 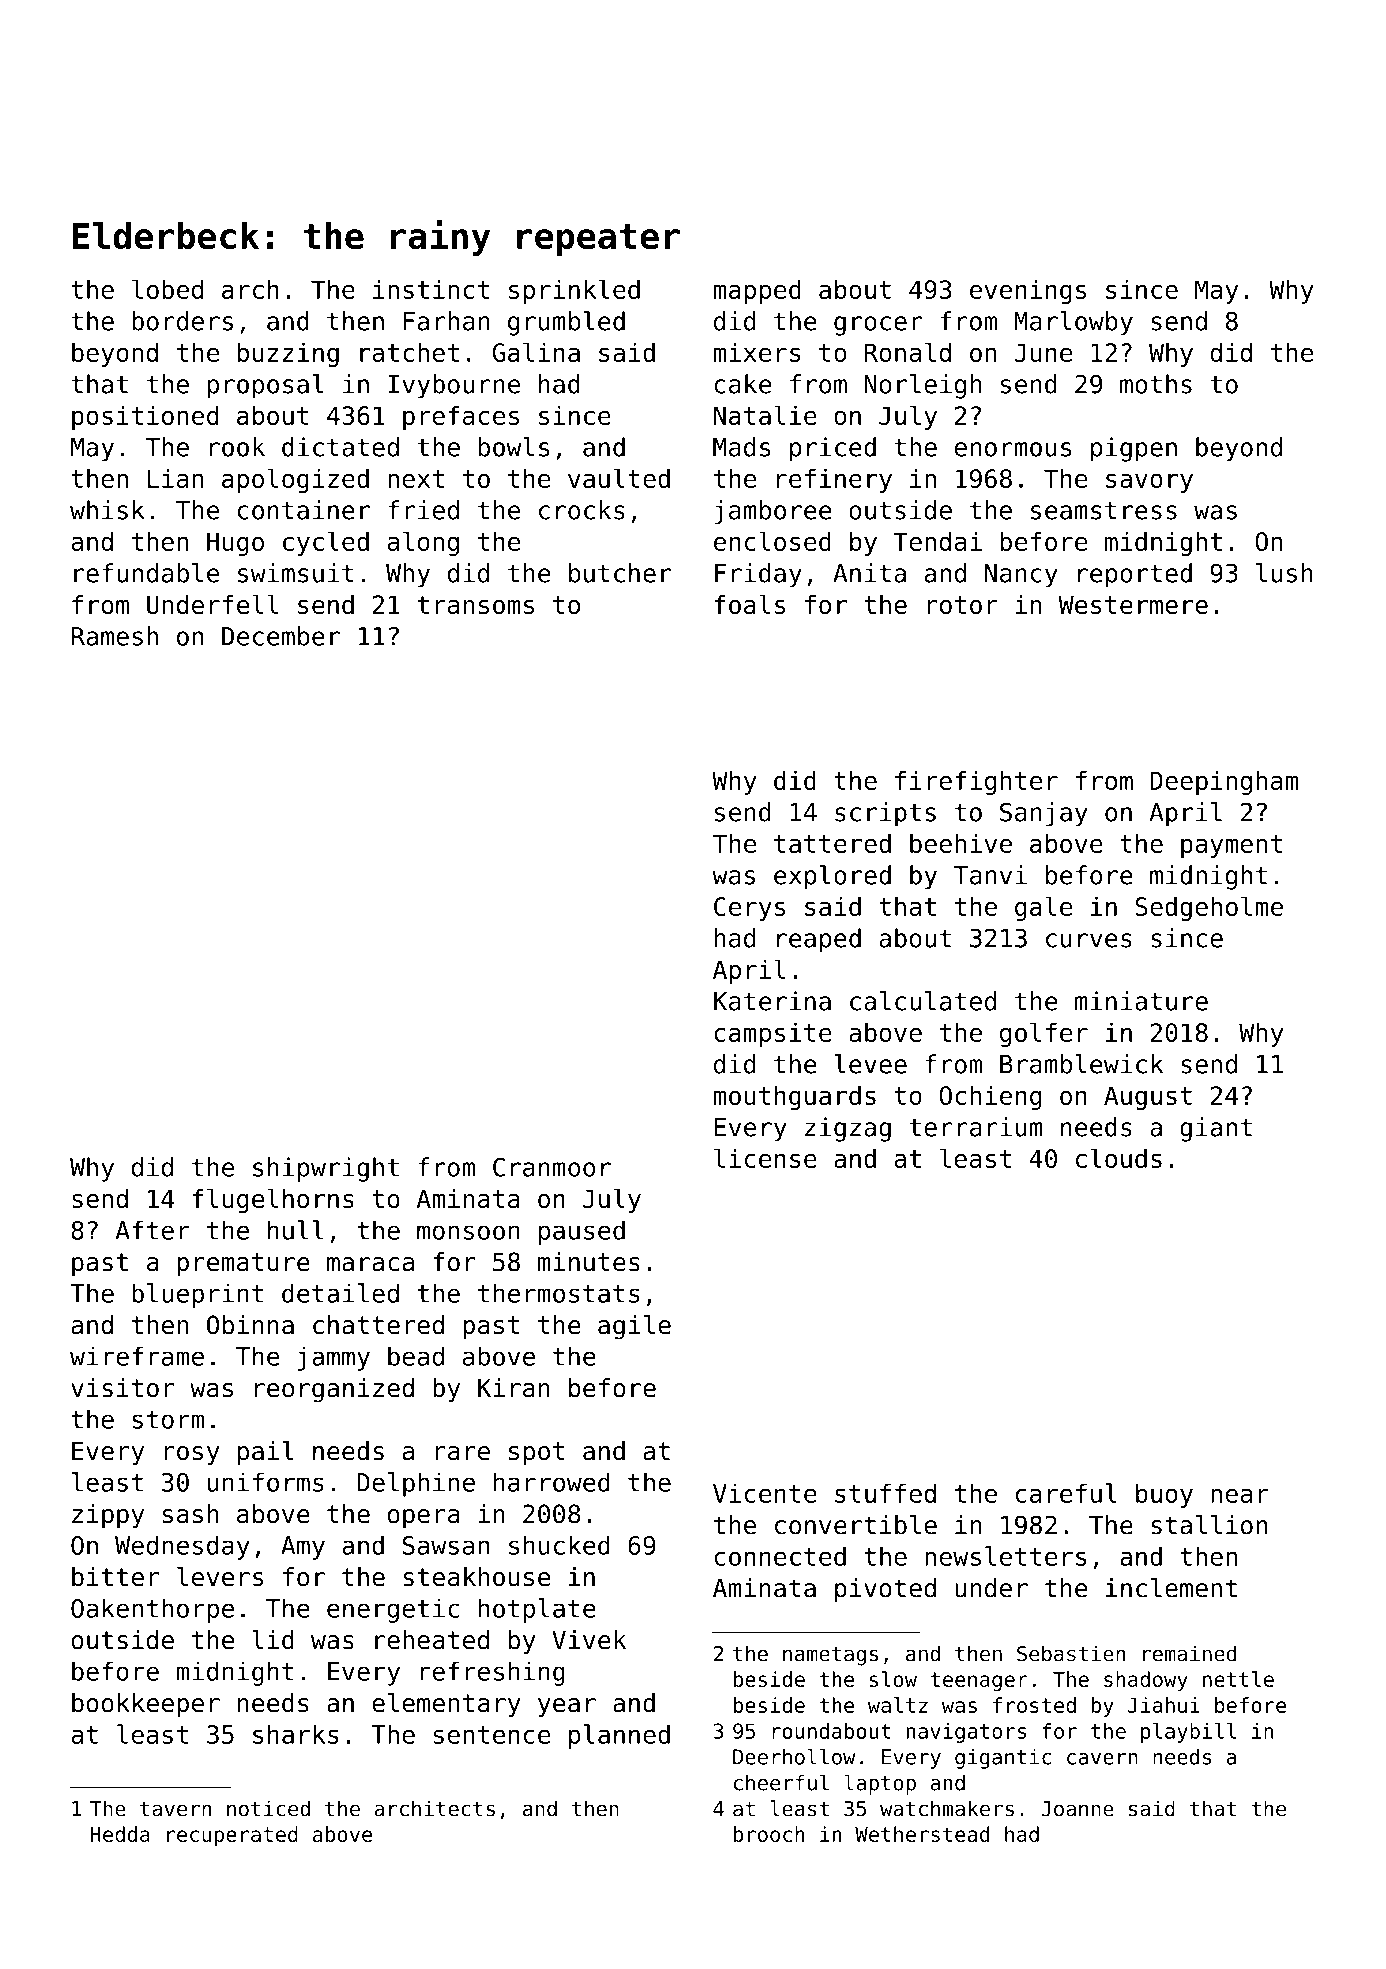 I want to click on planned, so click(x=619, y=1736).
